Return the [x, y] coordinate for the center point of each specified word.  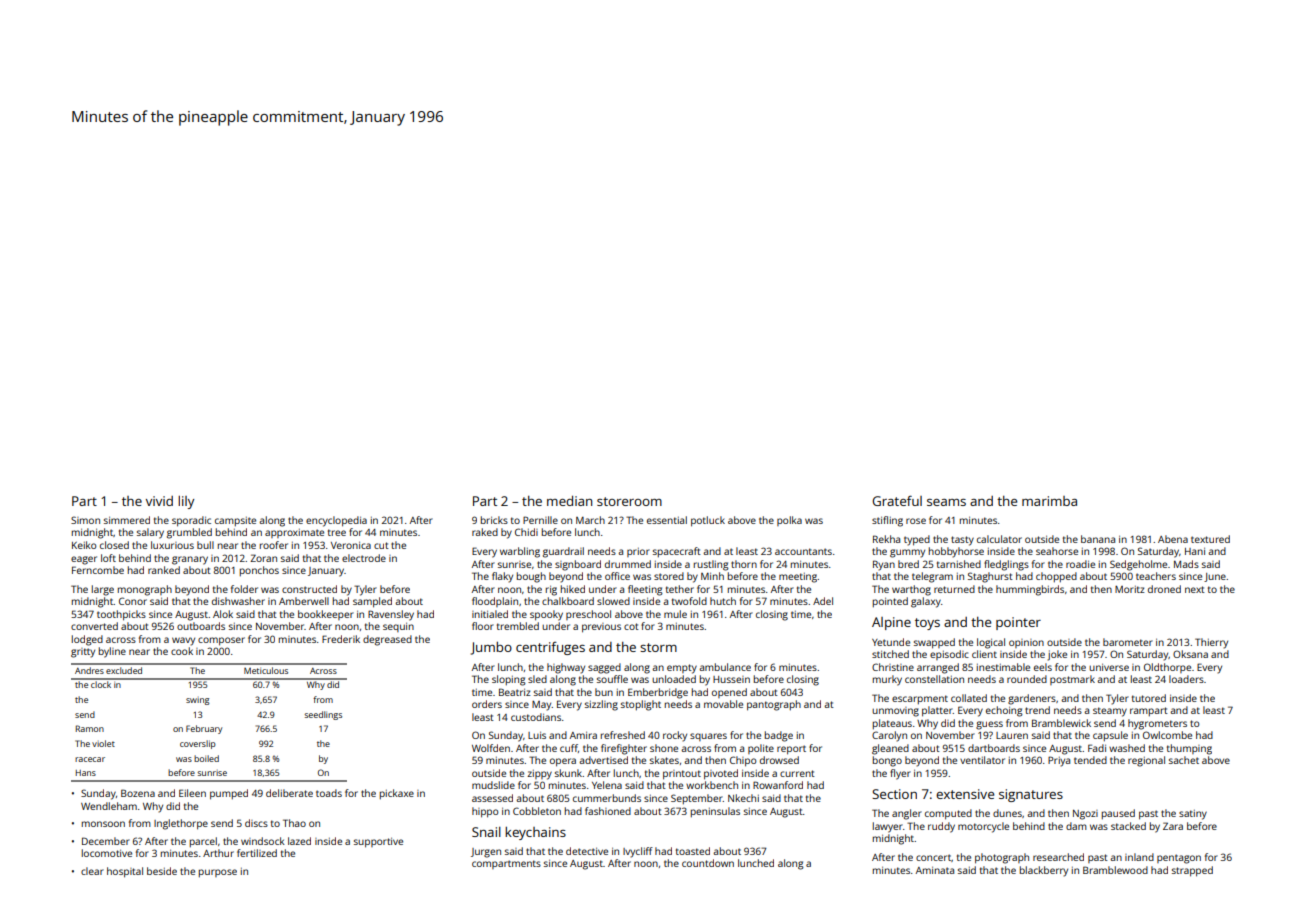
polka [789, 521]
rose [916, 521]
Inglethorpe [181, 824]
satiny [1193, 815]
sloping [509, 680]
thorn [744, 564]
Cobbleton [537, 811]
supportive [378, 843]
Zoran [263, 558]
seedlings [323, 715]
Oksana [1190, 654]
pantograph [774, 705]
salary [150, 533]
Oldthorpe [1167, 668]
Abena [1173, 539]
